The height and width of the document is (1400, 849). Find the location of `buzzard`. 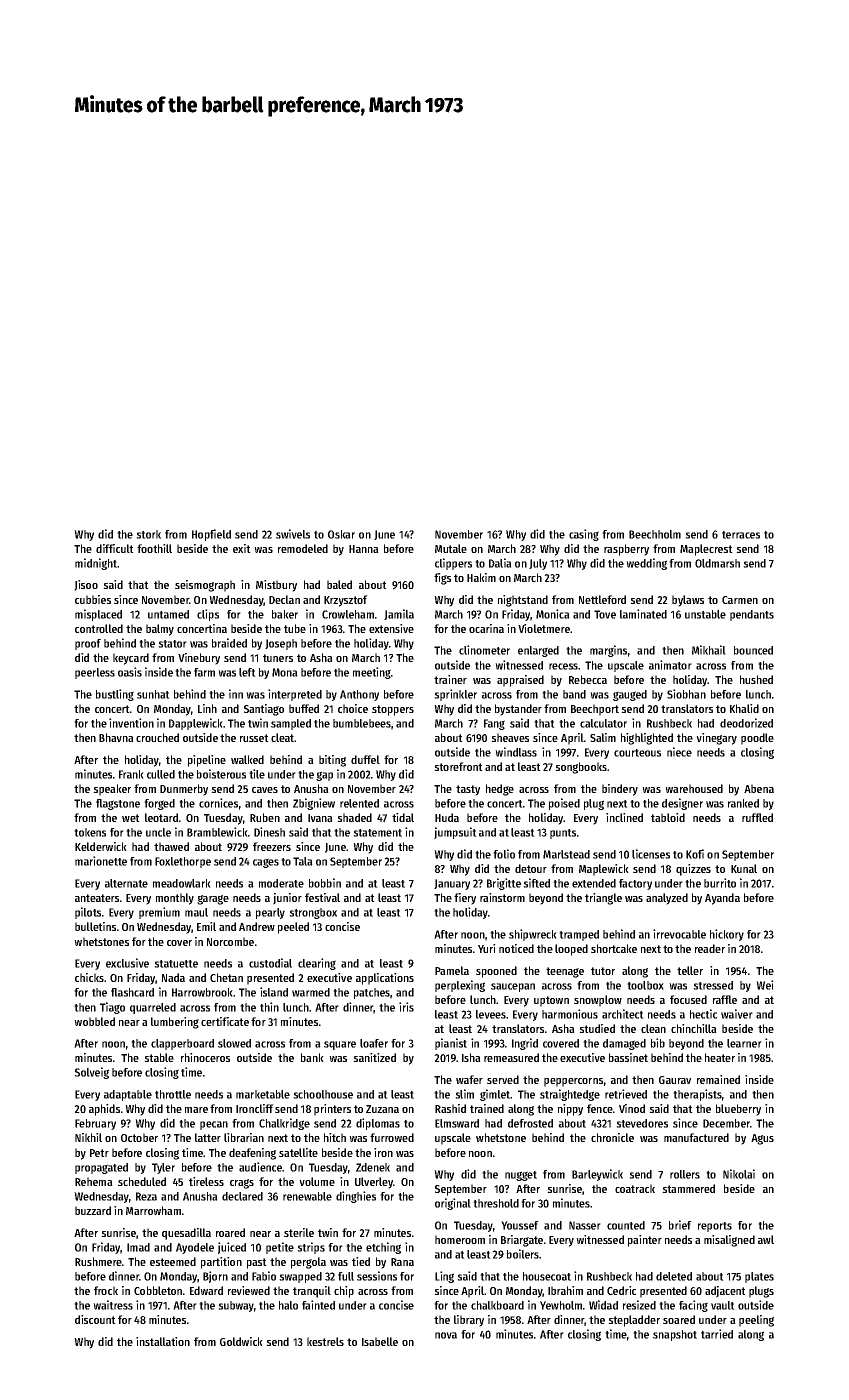

buzzard is located at coordinates (93, 1210).
